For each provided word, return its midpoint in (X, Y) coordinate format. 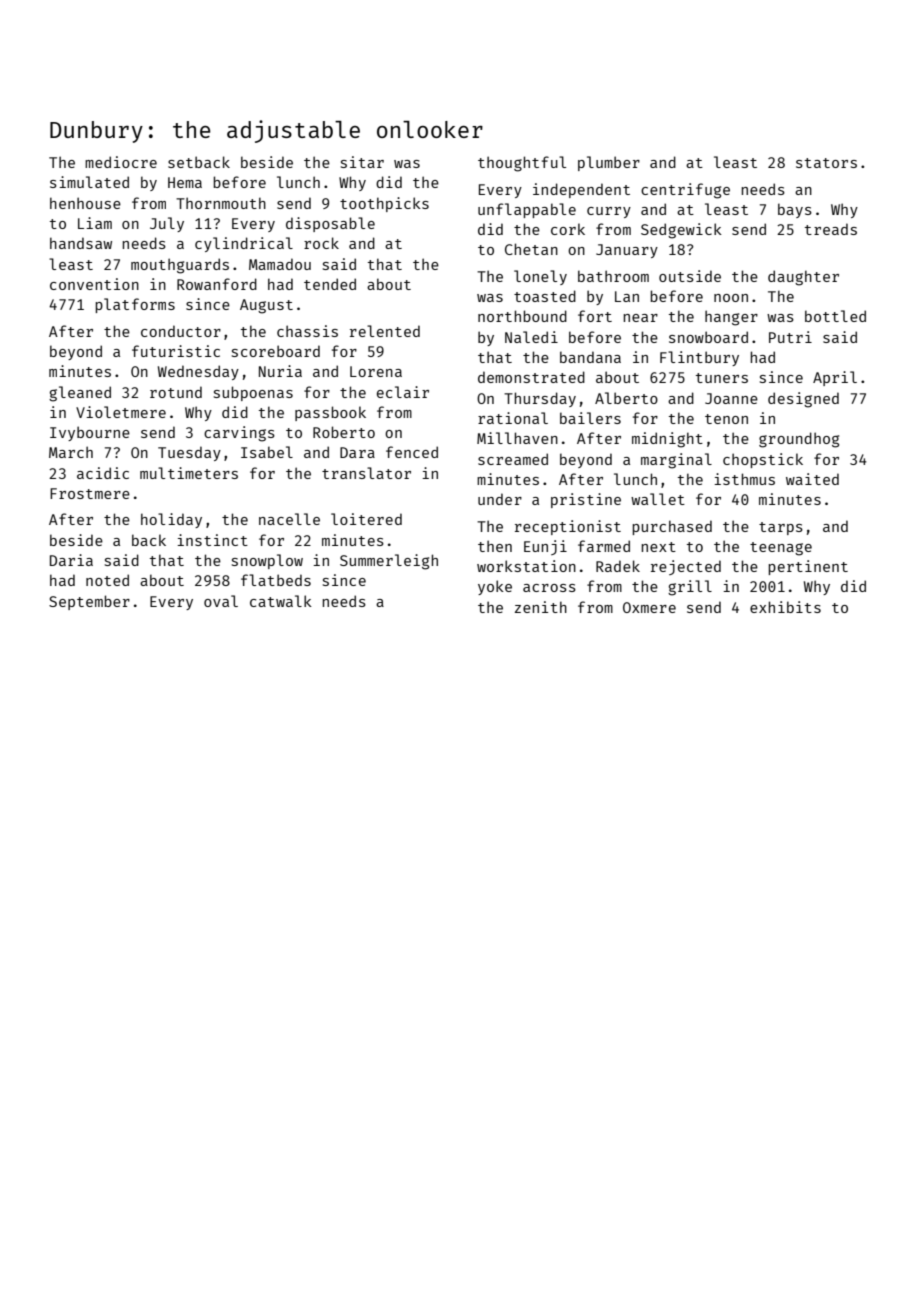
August (266, 306)
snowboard (708, 337)
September (89, 602)
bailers (590, 418)
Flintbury (699, 358)
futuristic (176, 351)
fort (595, 316)
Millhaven (517, 438)
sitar (362, 162)
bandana (590, 357)
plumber (609, 163)
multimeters (189, 473)
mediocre (121, 162)
